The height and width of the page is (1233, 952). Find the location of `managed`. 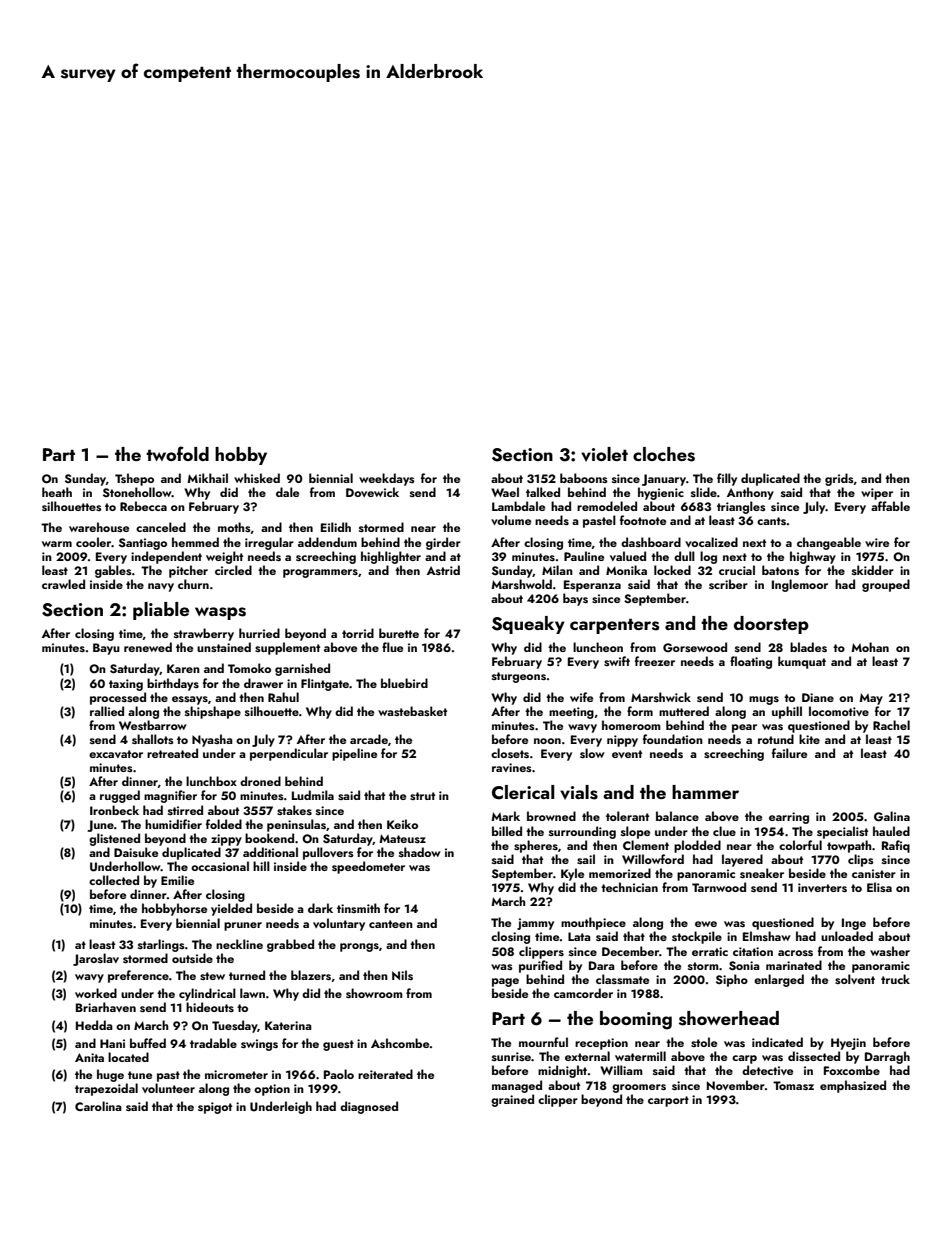

managed is located at coordinates (517, 1086).
